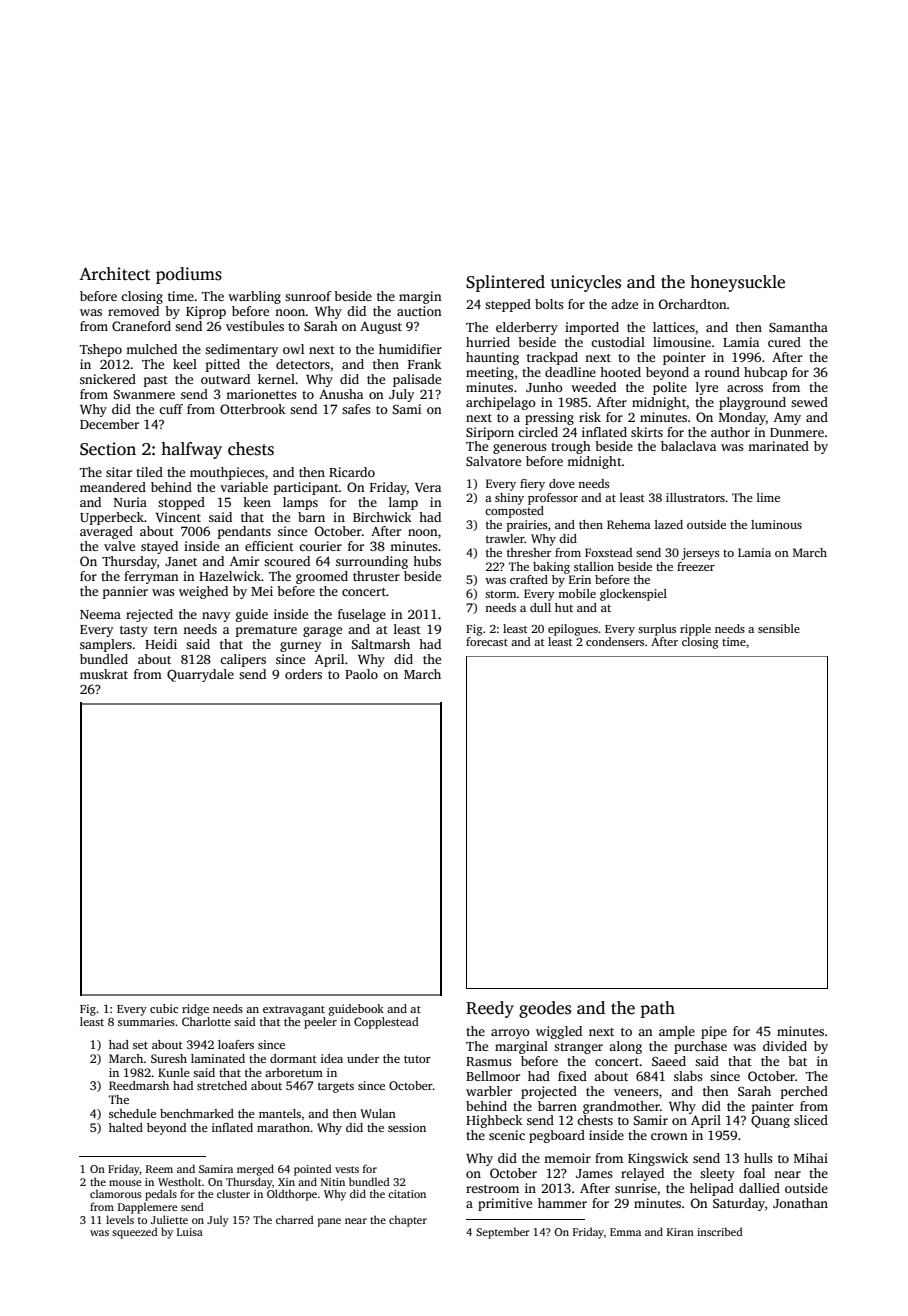  What do you see at coordinates (361, 674) in the document?
I see `Paolo` at bounding box center [361, 674].
